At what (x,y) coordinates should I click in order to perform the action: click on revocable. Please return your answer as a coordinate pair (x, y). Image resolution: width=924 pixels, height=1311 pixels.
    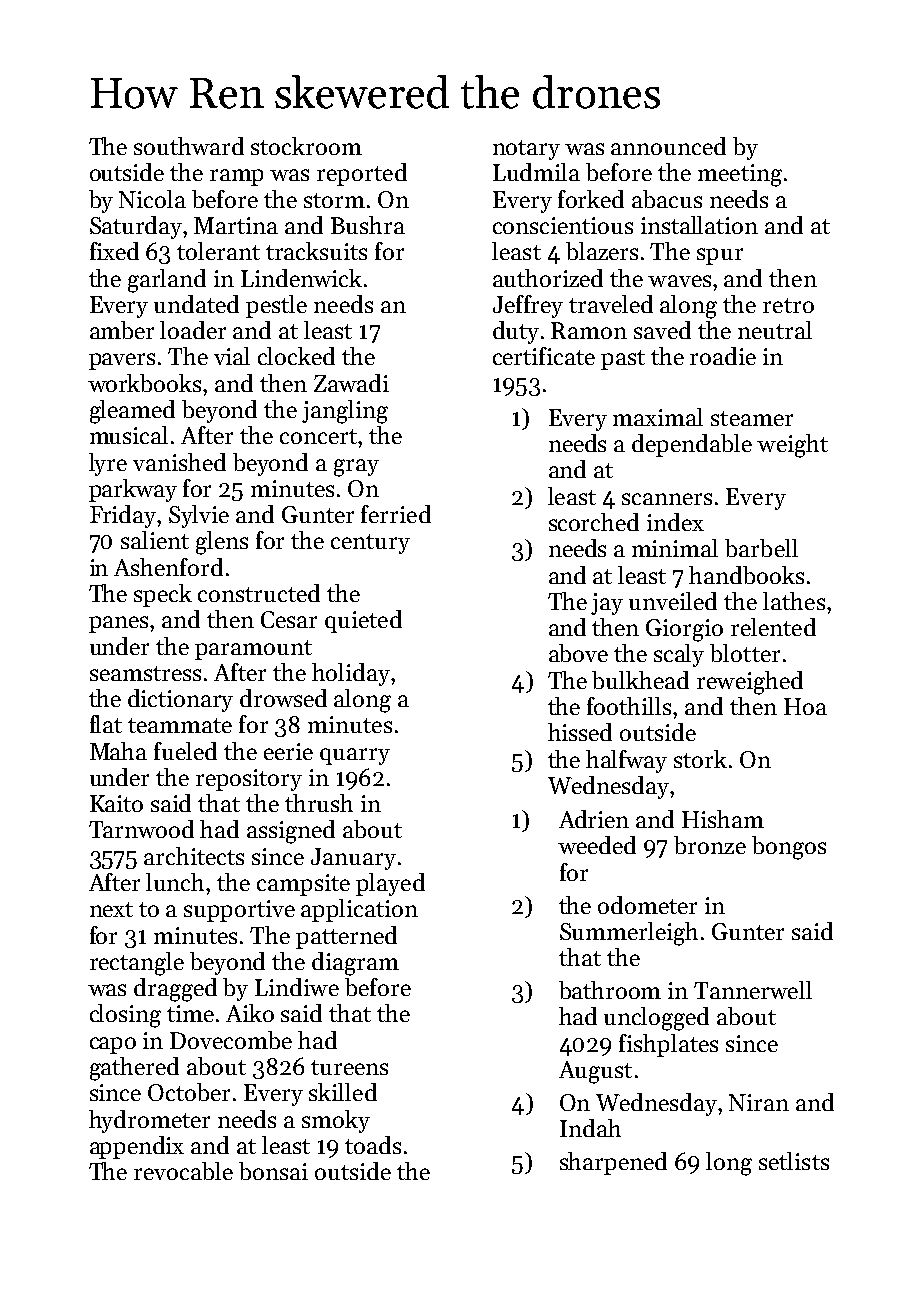
    Looking at the image, I should click on (183, 1171).
